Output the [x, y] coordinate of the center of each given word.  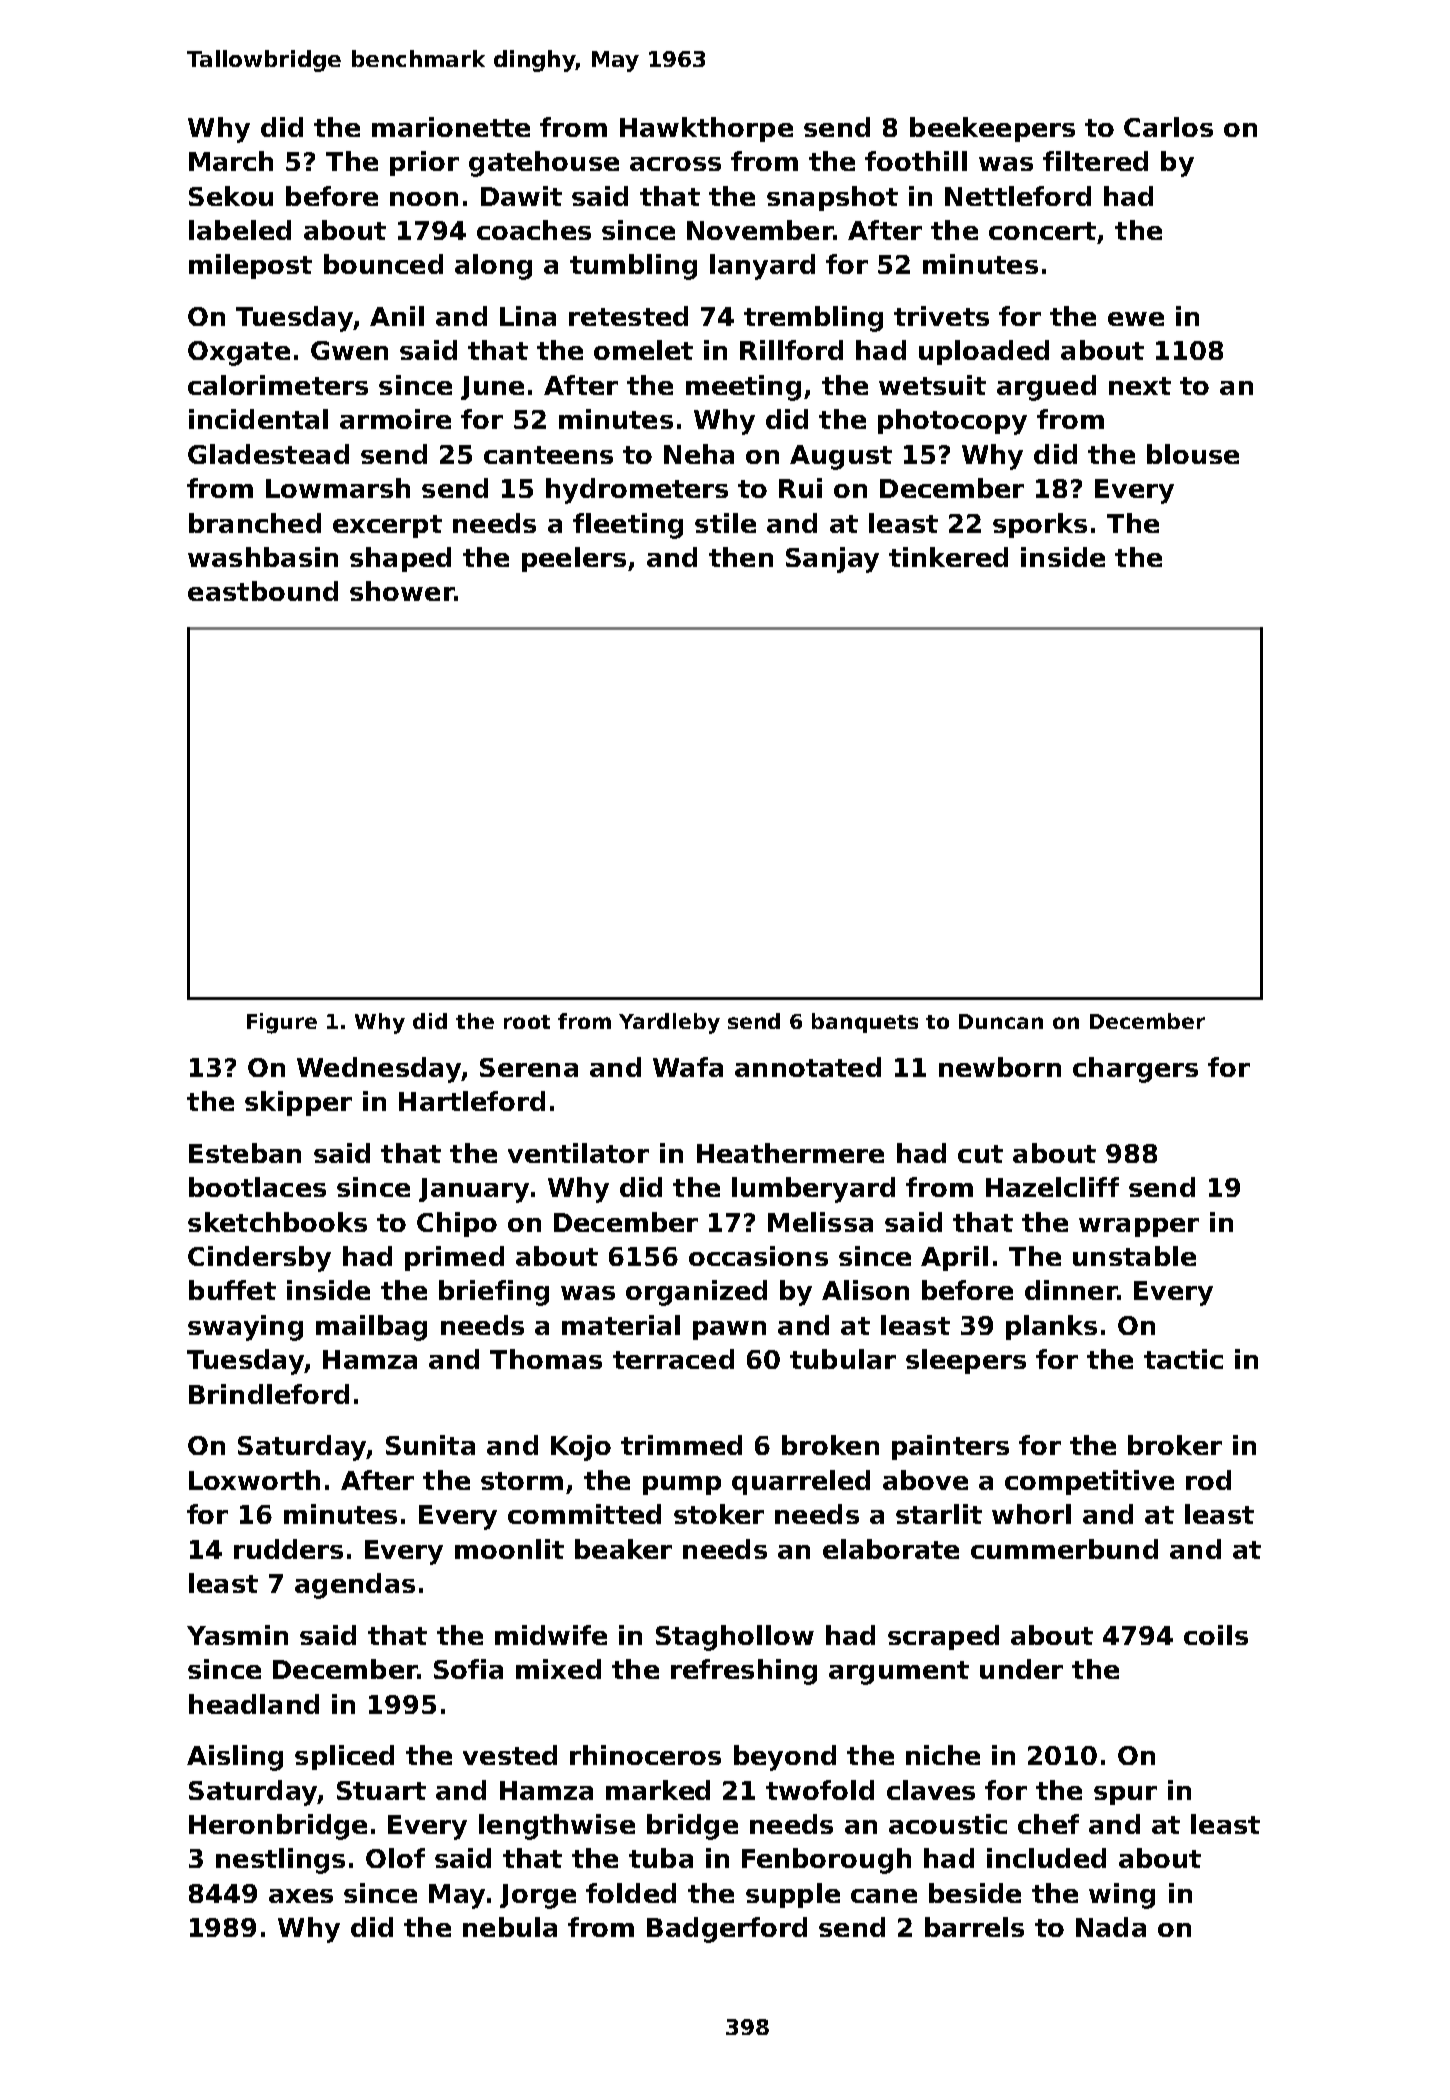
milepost [250, 266]
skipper [298, 1103]
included [1046, 1858]
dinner [1071, 1290]
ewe [1136, 319]
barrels [974, 1927]
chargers [1135, 1070]
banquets [865, 1023]
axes [301, 1896]
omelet [643, 350]
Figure [282, 1023]
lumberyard [813, 1190]
